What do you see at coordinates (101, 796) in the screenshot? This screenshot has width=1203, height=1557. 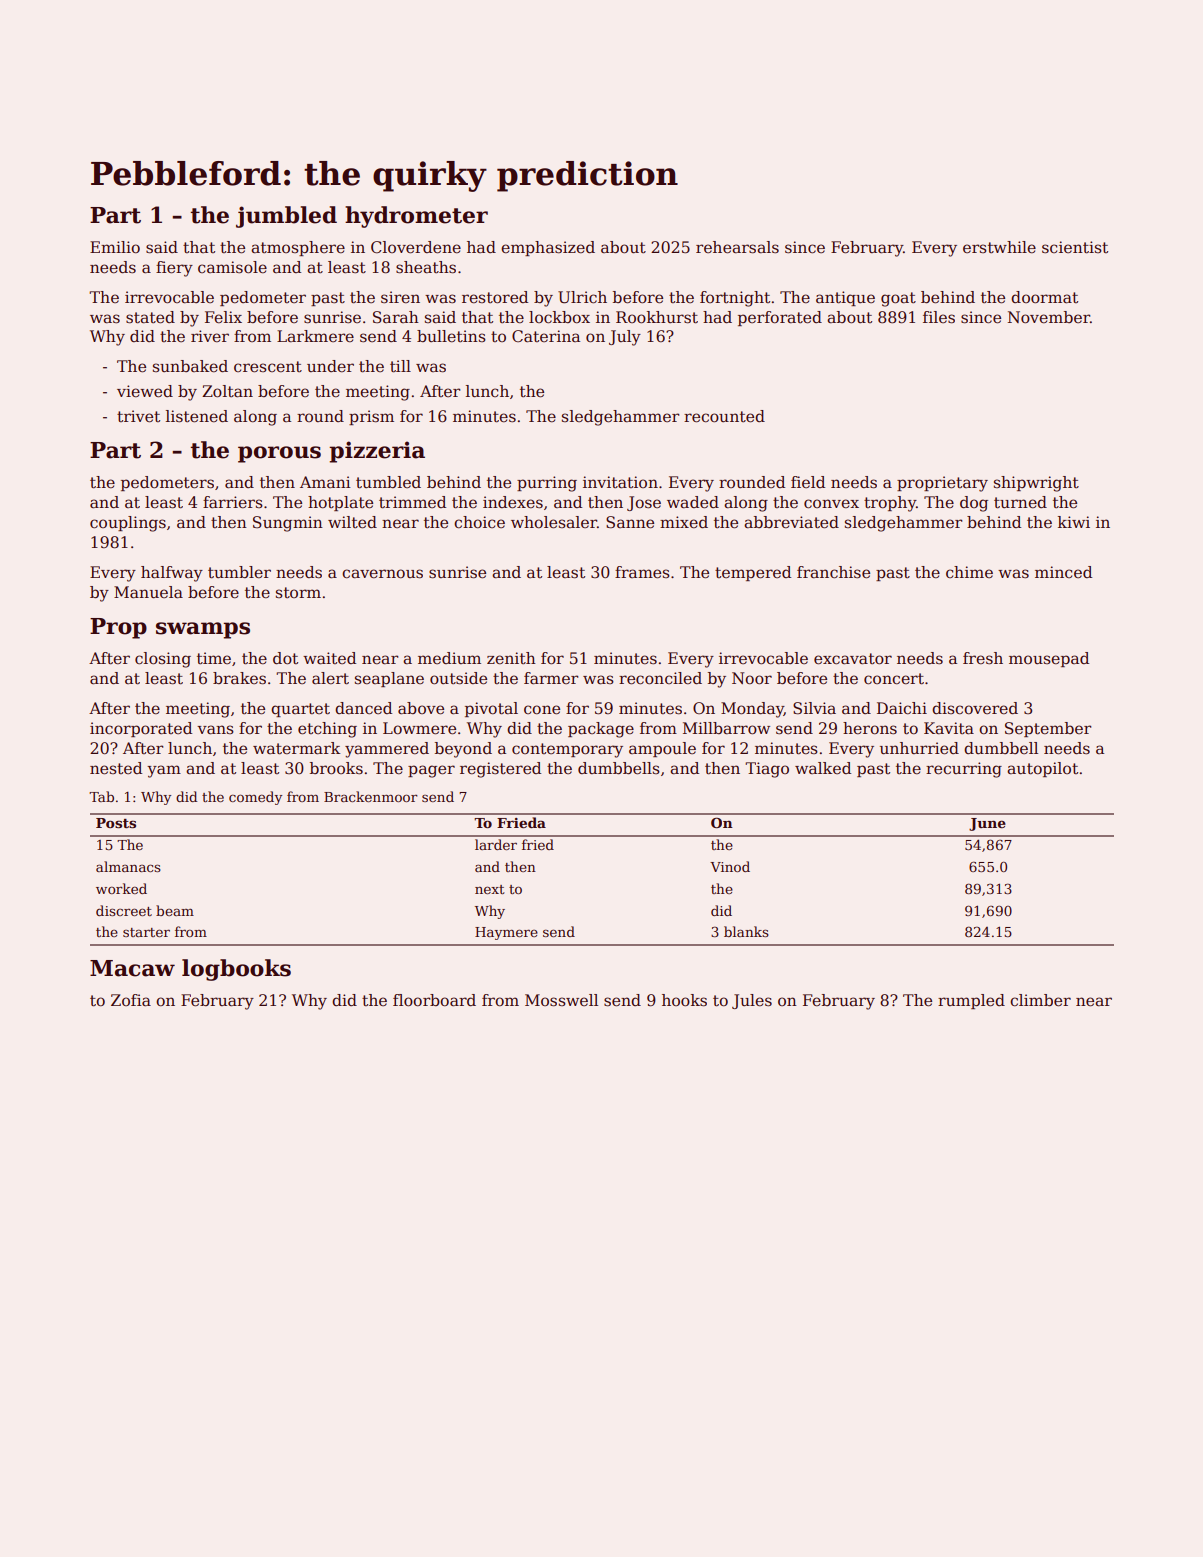 I see `Tab` at bounding box center [101, 796].
